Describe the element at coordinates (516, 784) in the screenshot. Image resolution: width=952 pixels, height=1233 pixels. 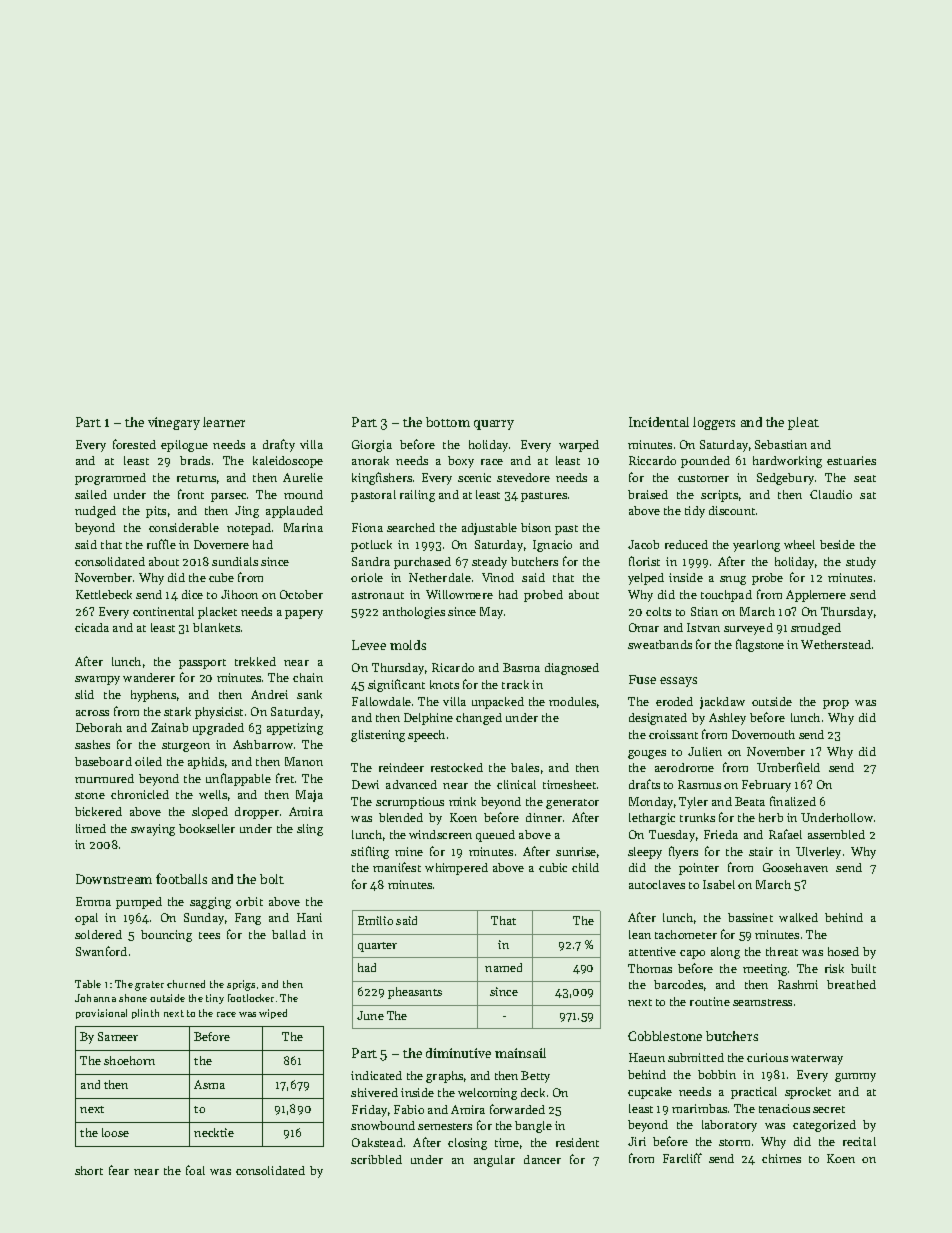
I see `clinical` at that location.
